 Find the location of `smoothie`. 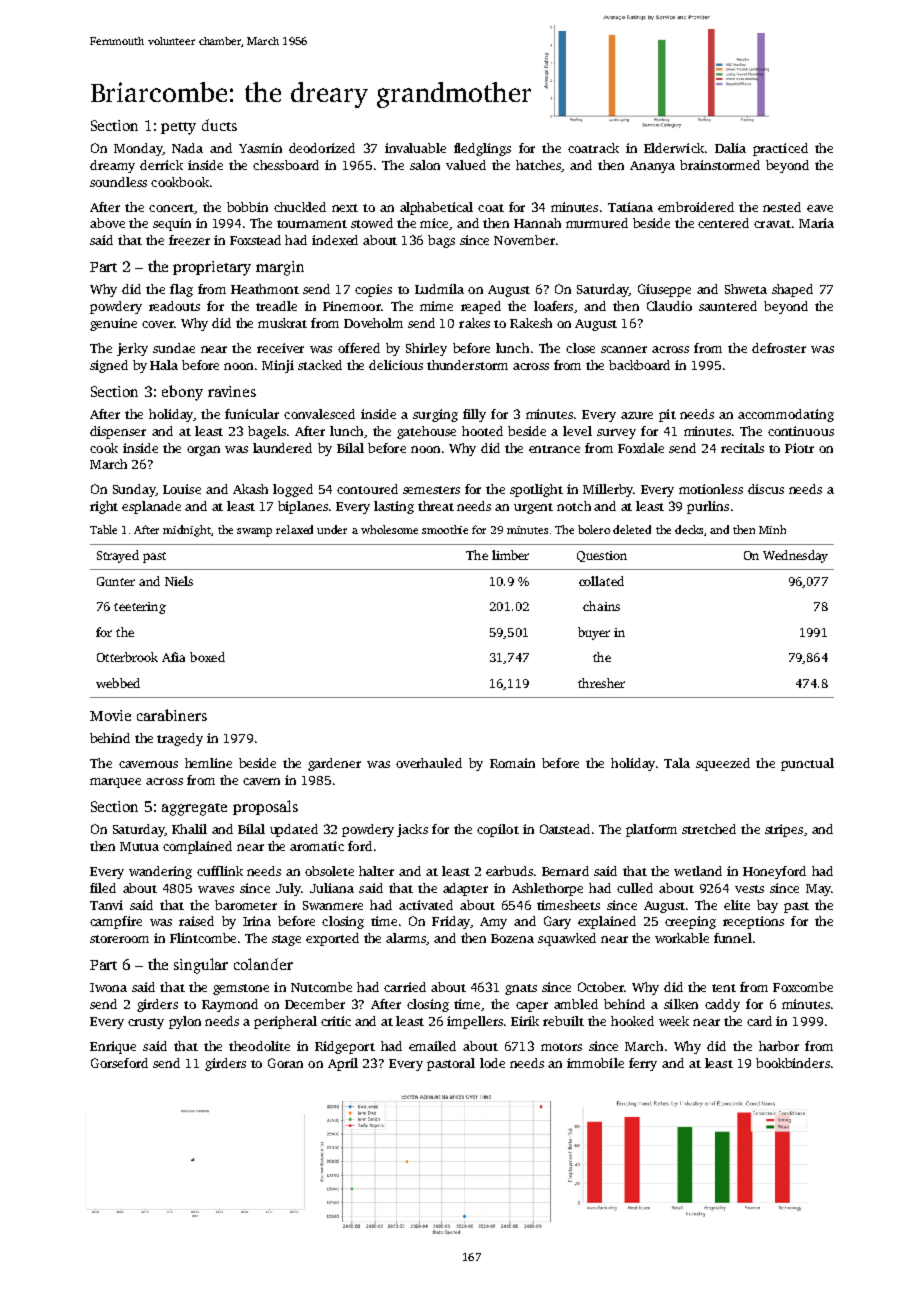

smoothie is located at coordinates (445, 529).
